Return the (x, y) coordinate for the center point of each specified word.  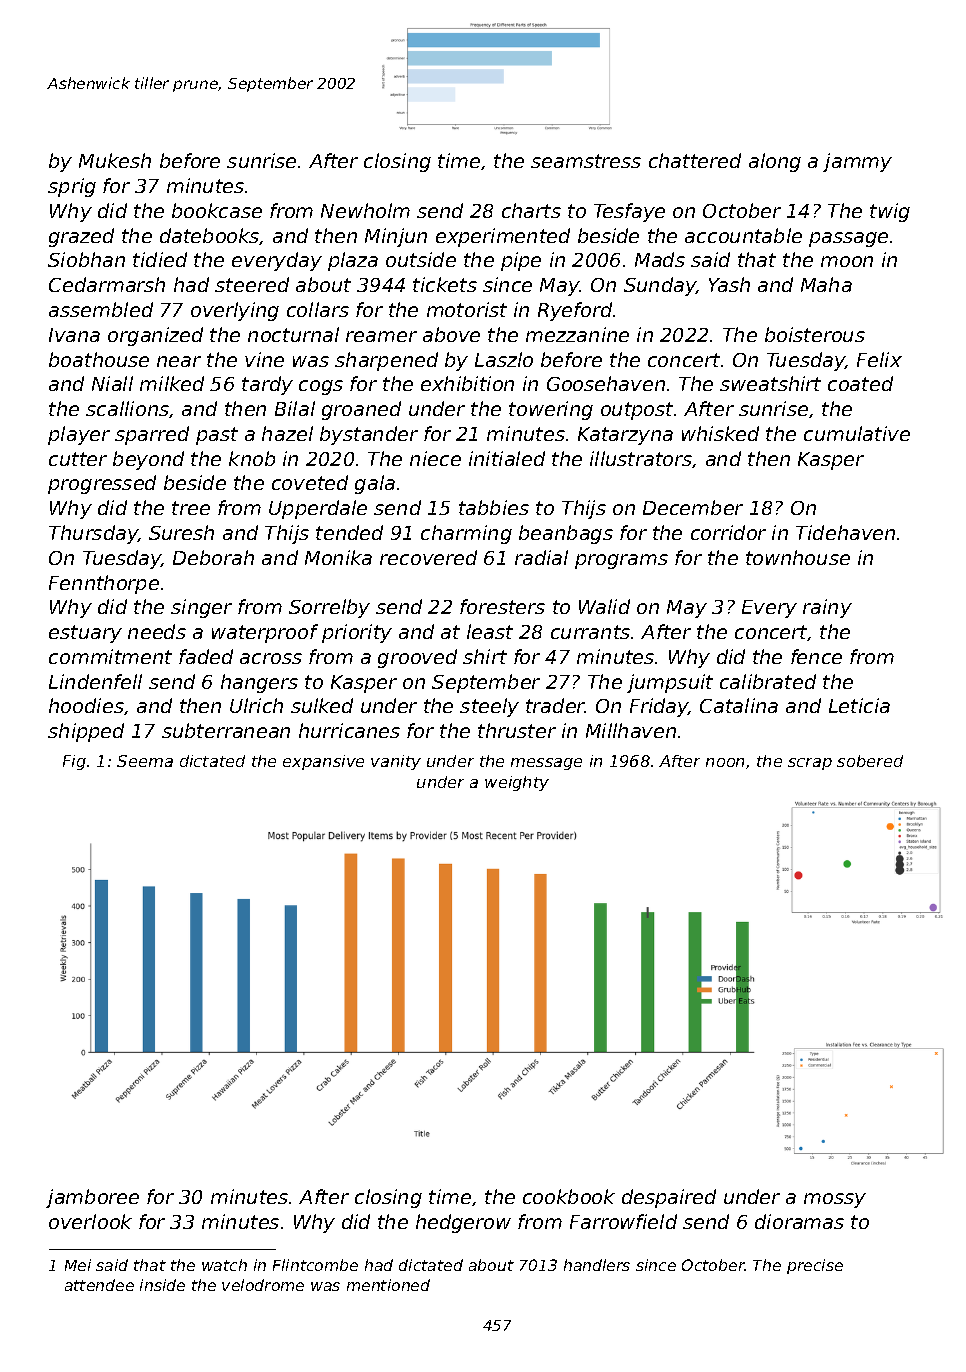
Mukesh (115, 160)
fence (816, 656)
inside (162, 1285)
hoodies (86, 705)
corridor (728, 532)
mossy (835, 1200)
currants (590, 632)
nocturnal (293, 334)
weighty (517, 783)
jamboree (92, 1198)
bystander (369, 435)
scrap (810, 764)
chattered (695, 160)
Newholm (365, 210)
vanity (396, 762)
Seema (145, 761)
